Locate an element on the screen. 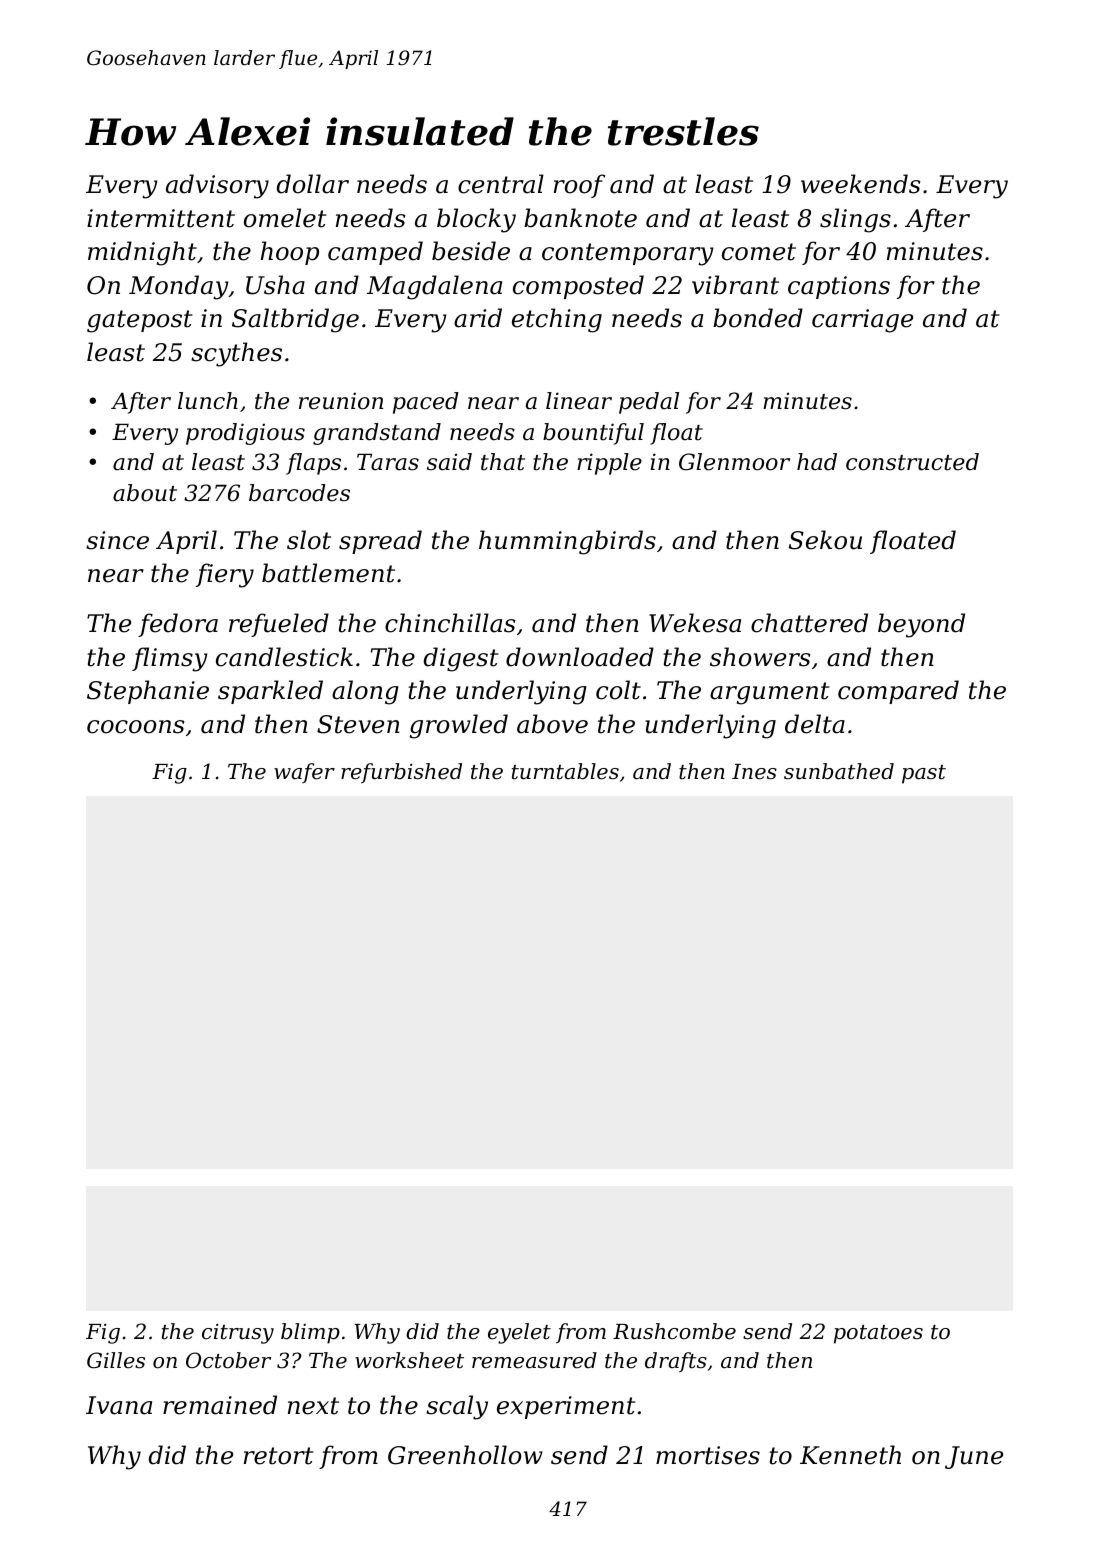 This screenshot has height=1561, width=1099. carriage is located at coordinates (862, 321).
